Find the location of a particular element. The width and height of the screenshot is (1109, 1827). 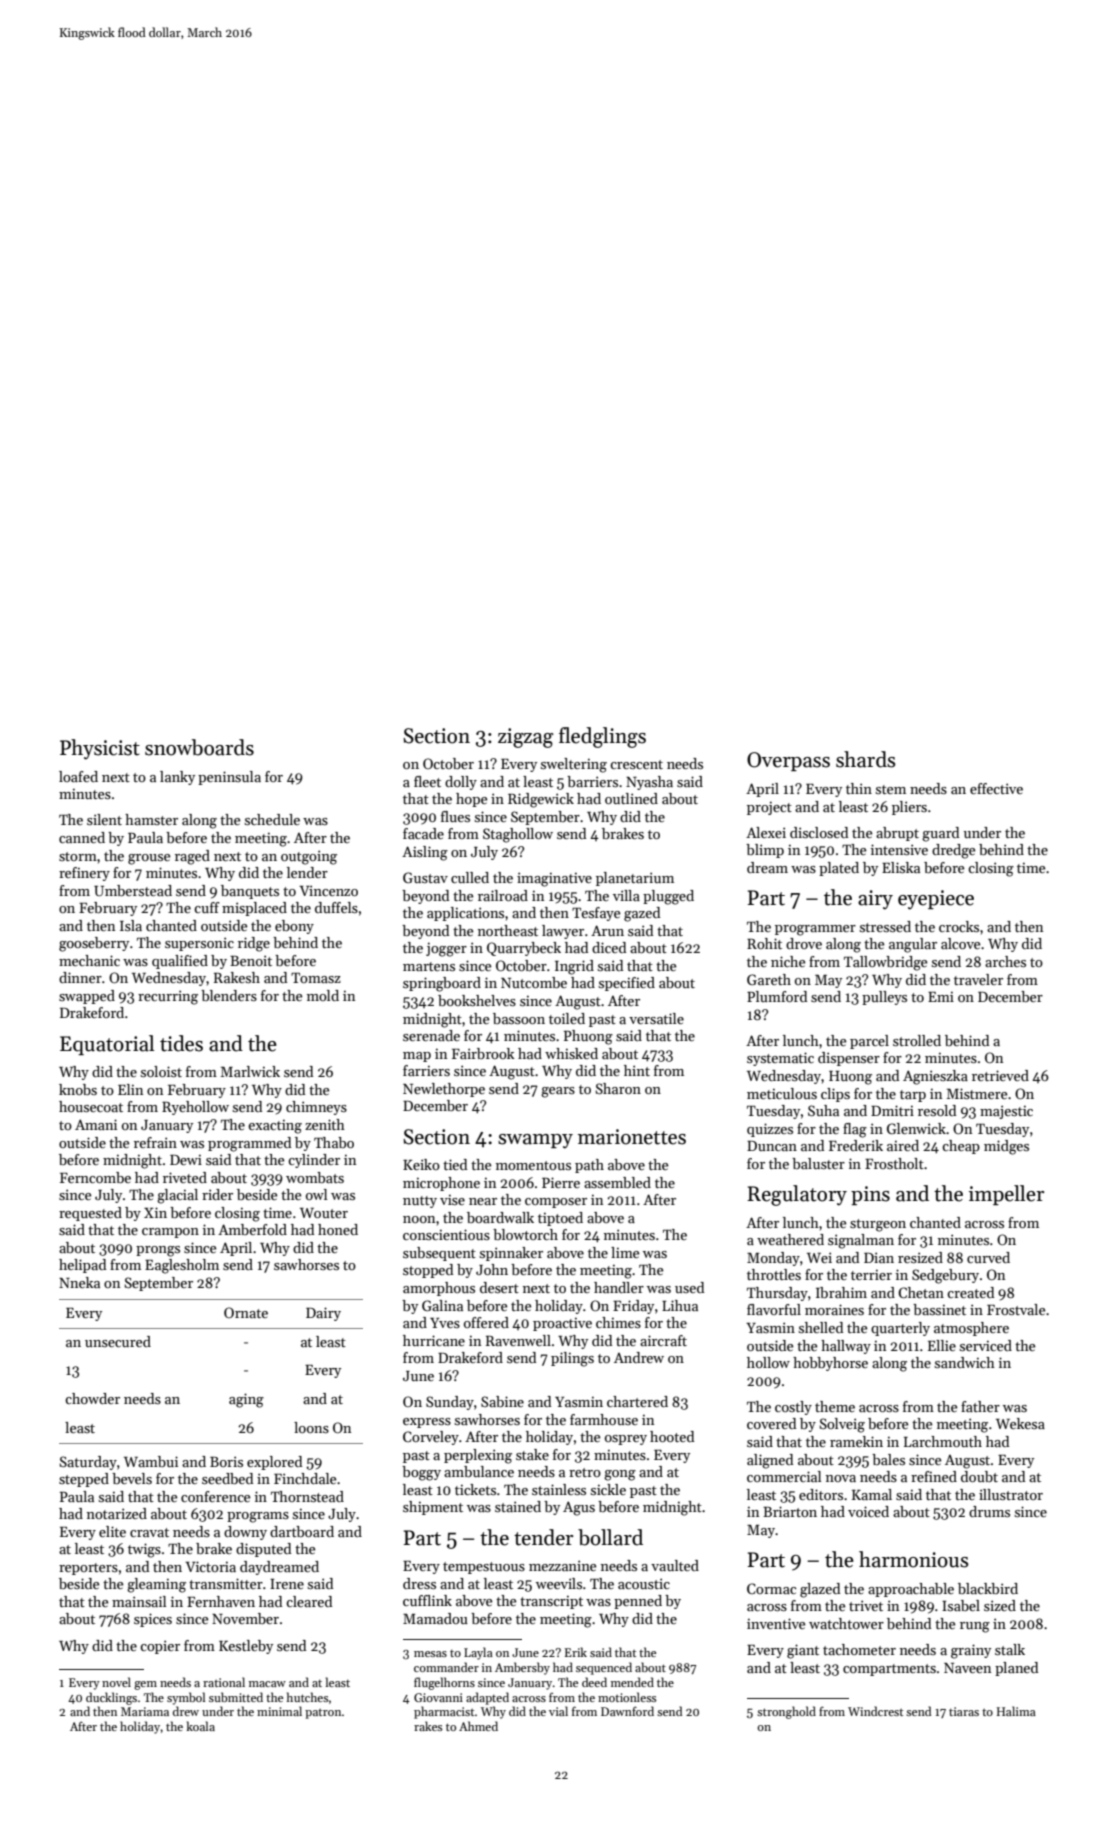

Ahmed is located at coordinates (478, 1726).
